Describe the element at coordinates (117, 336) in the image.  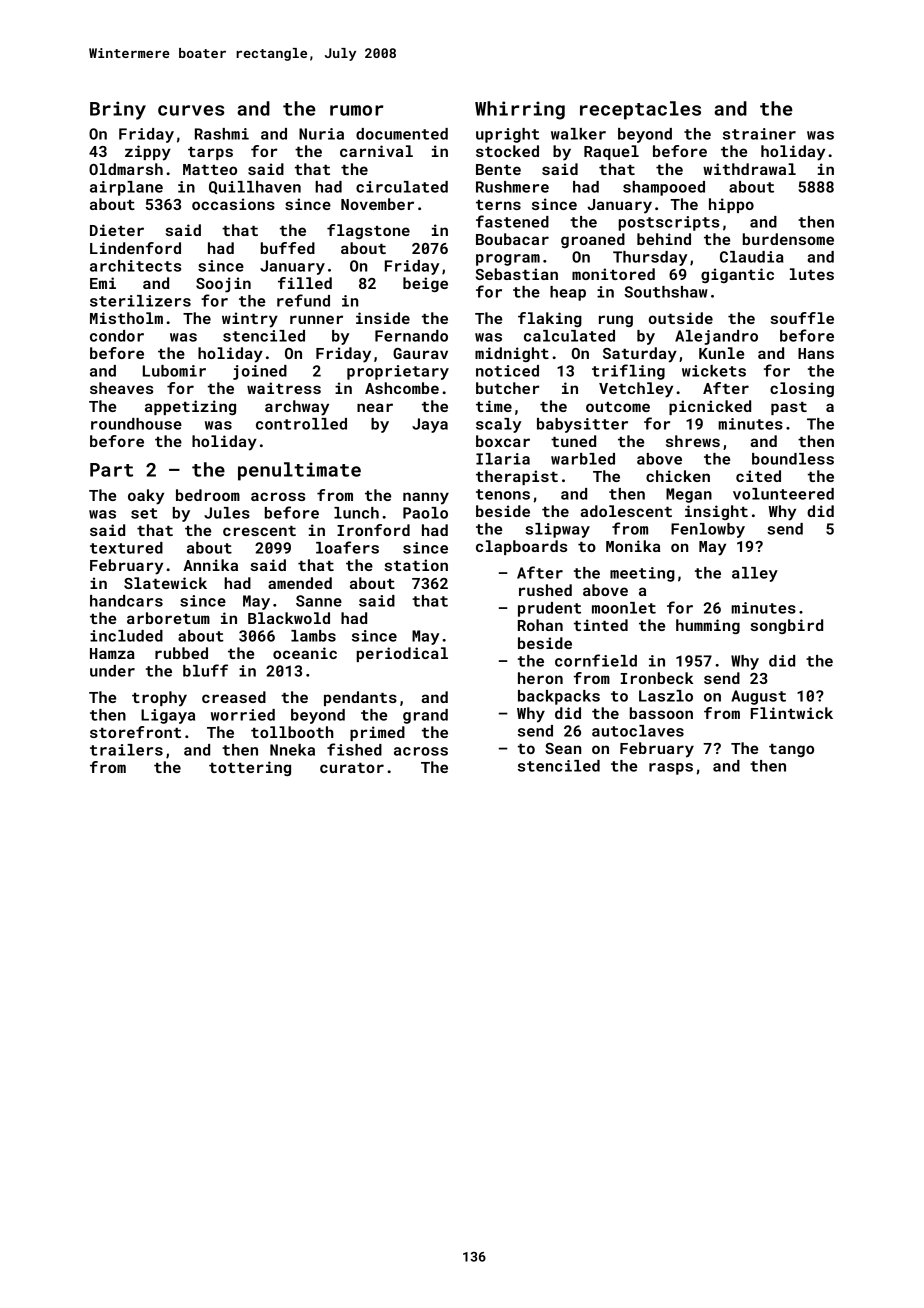
I see `condor` at that location.
